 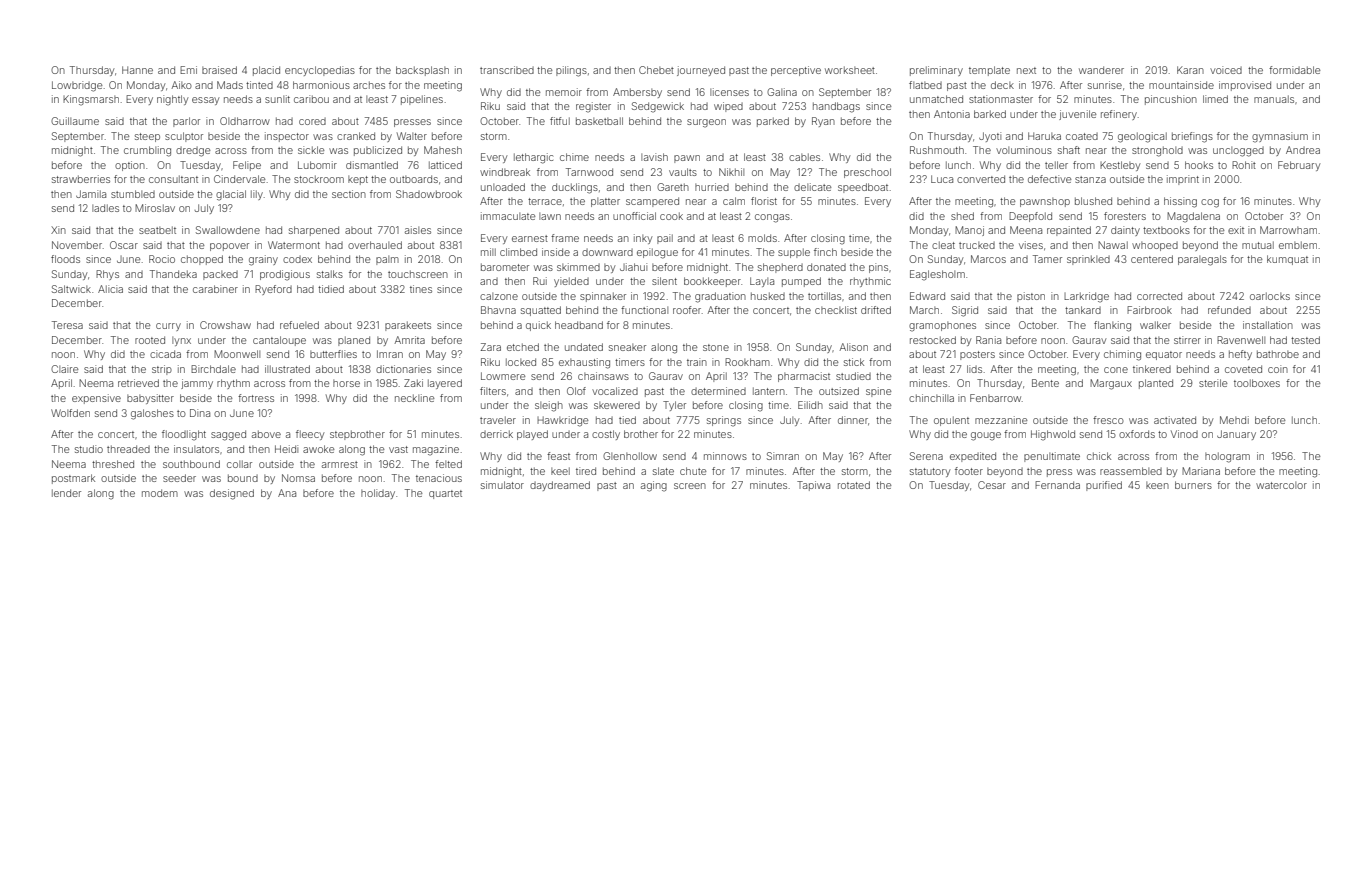 I want to click on vises, so click(x=1031, y=245).
